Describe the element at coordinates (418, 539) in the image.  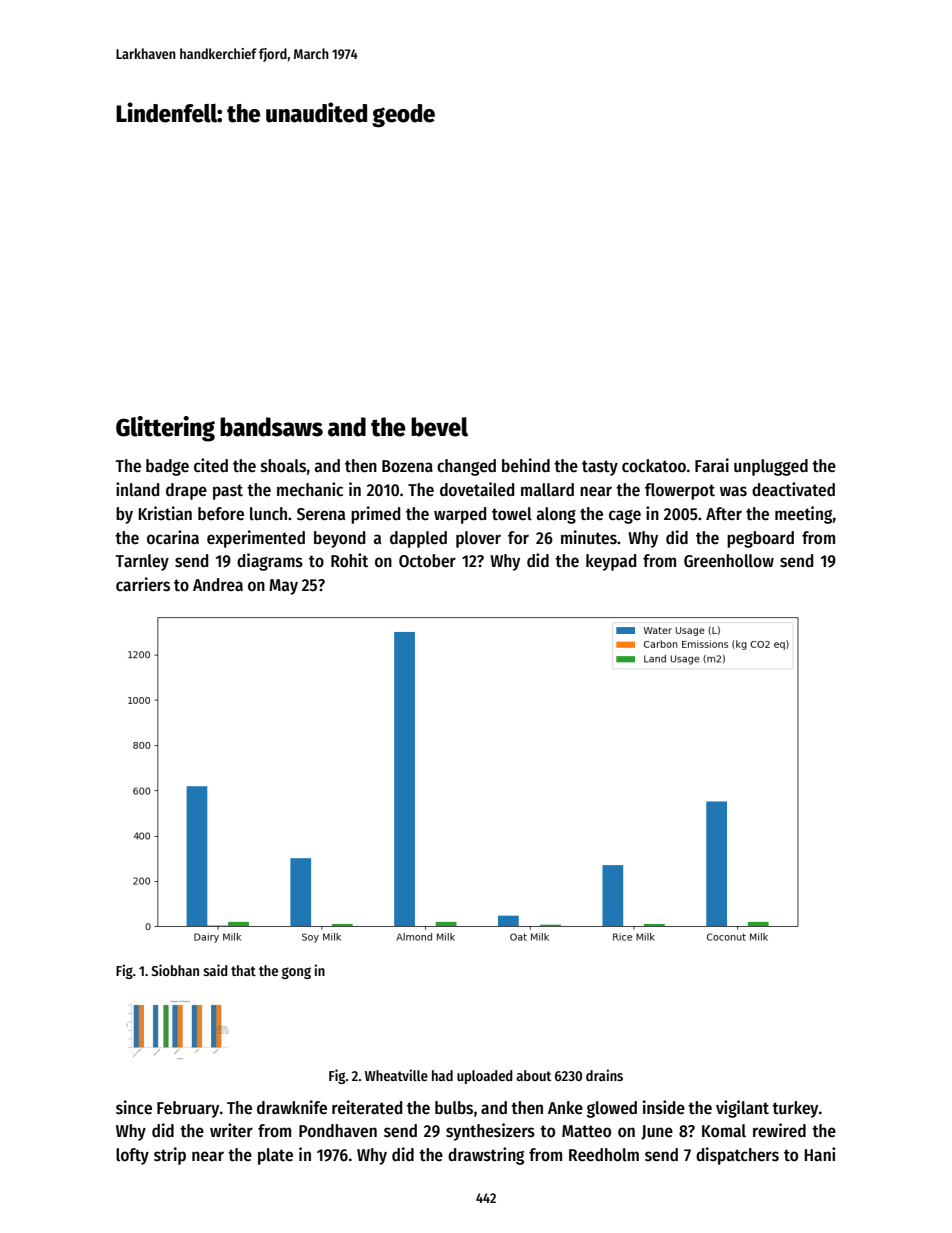
I see `dappled` at that location.
